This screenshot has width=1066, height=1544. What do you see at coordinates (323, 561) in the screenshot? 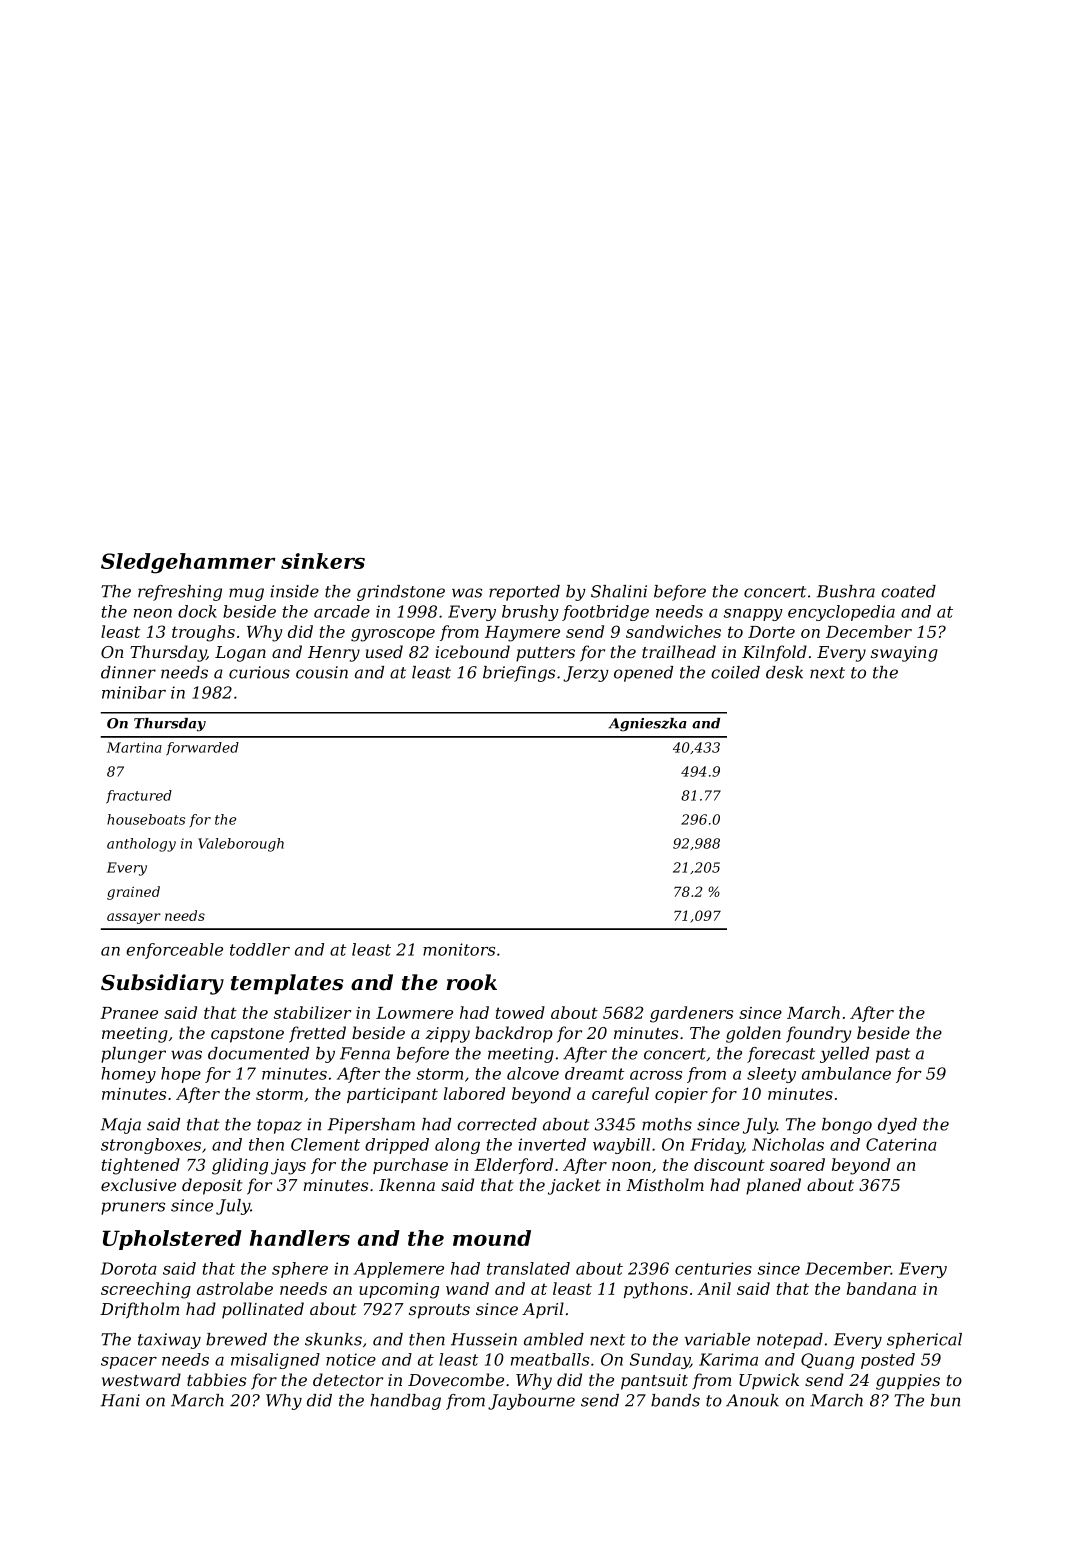
I see `sinkers` at bounding box center [323, 561].
